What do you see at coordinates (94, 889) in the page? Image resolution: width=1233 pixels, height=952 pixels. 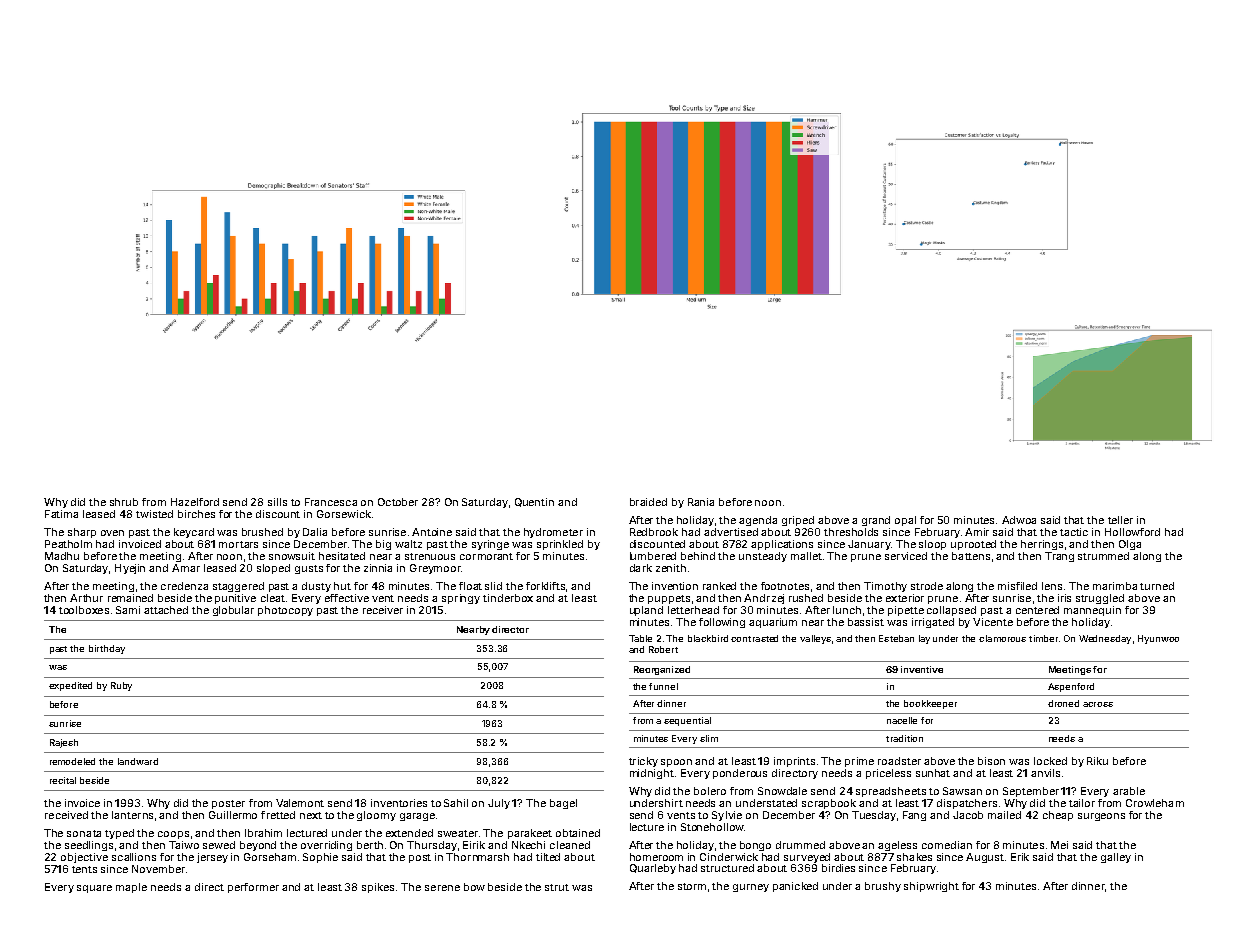 I see `square` at bounding box center [94, 889].
